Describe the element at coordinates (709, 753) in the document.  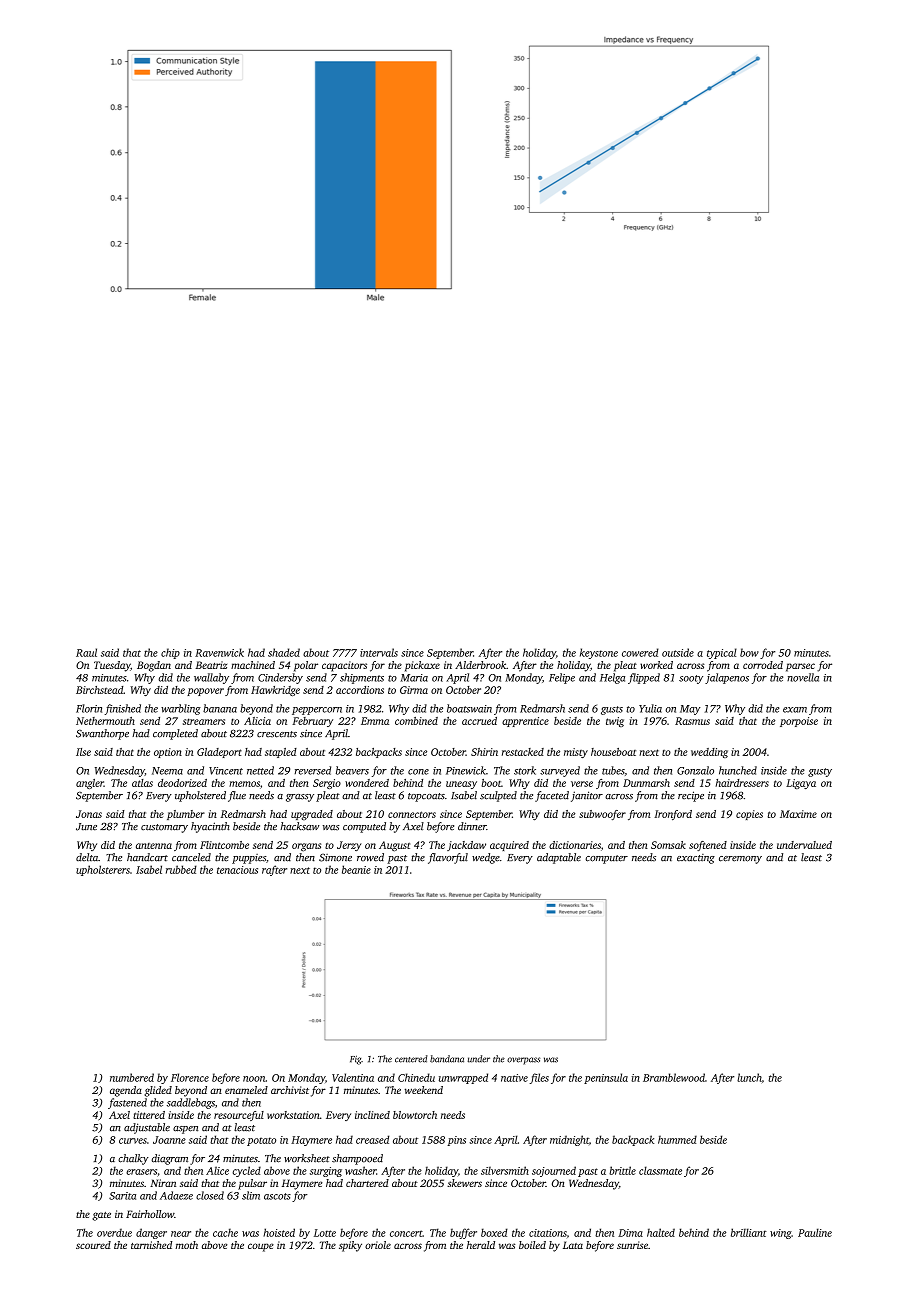
I see `wedding` at that location.
